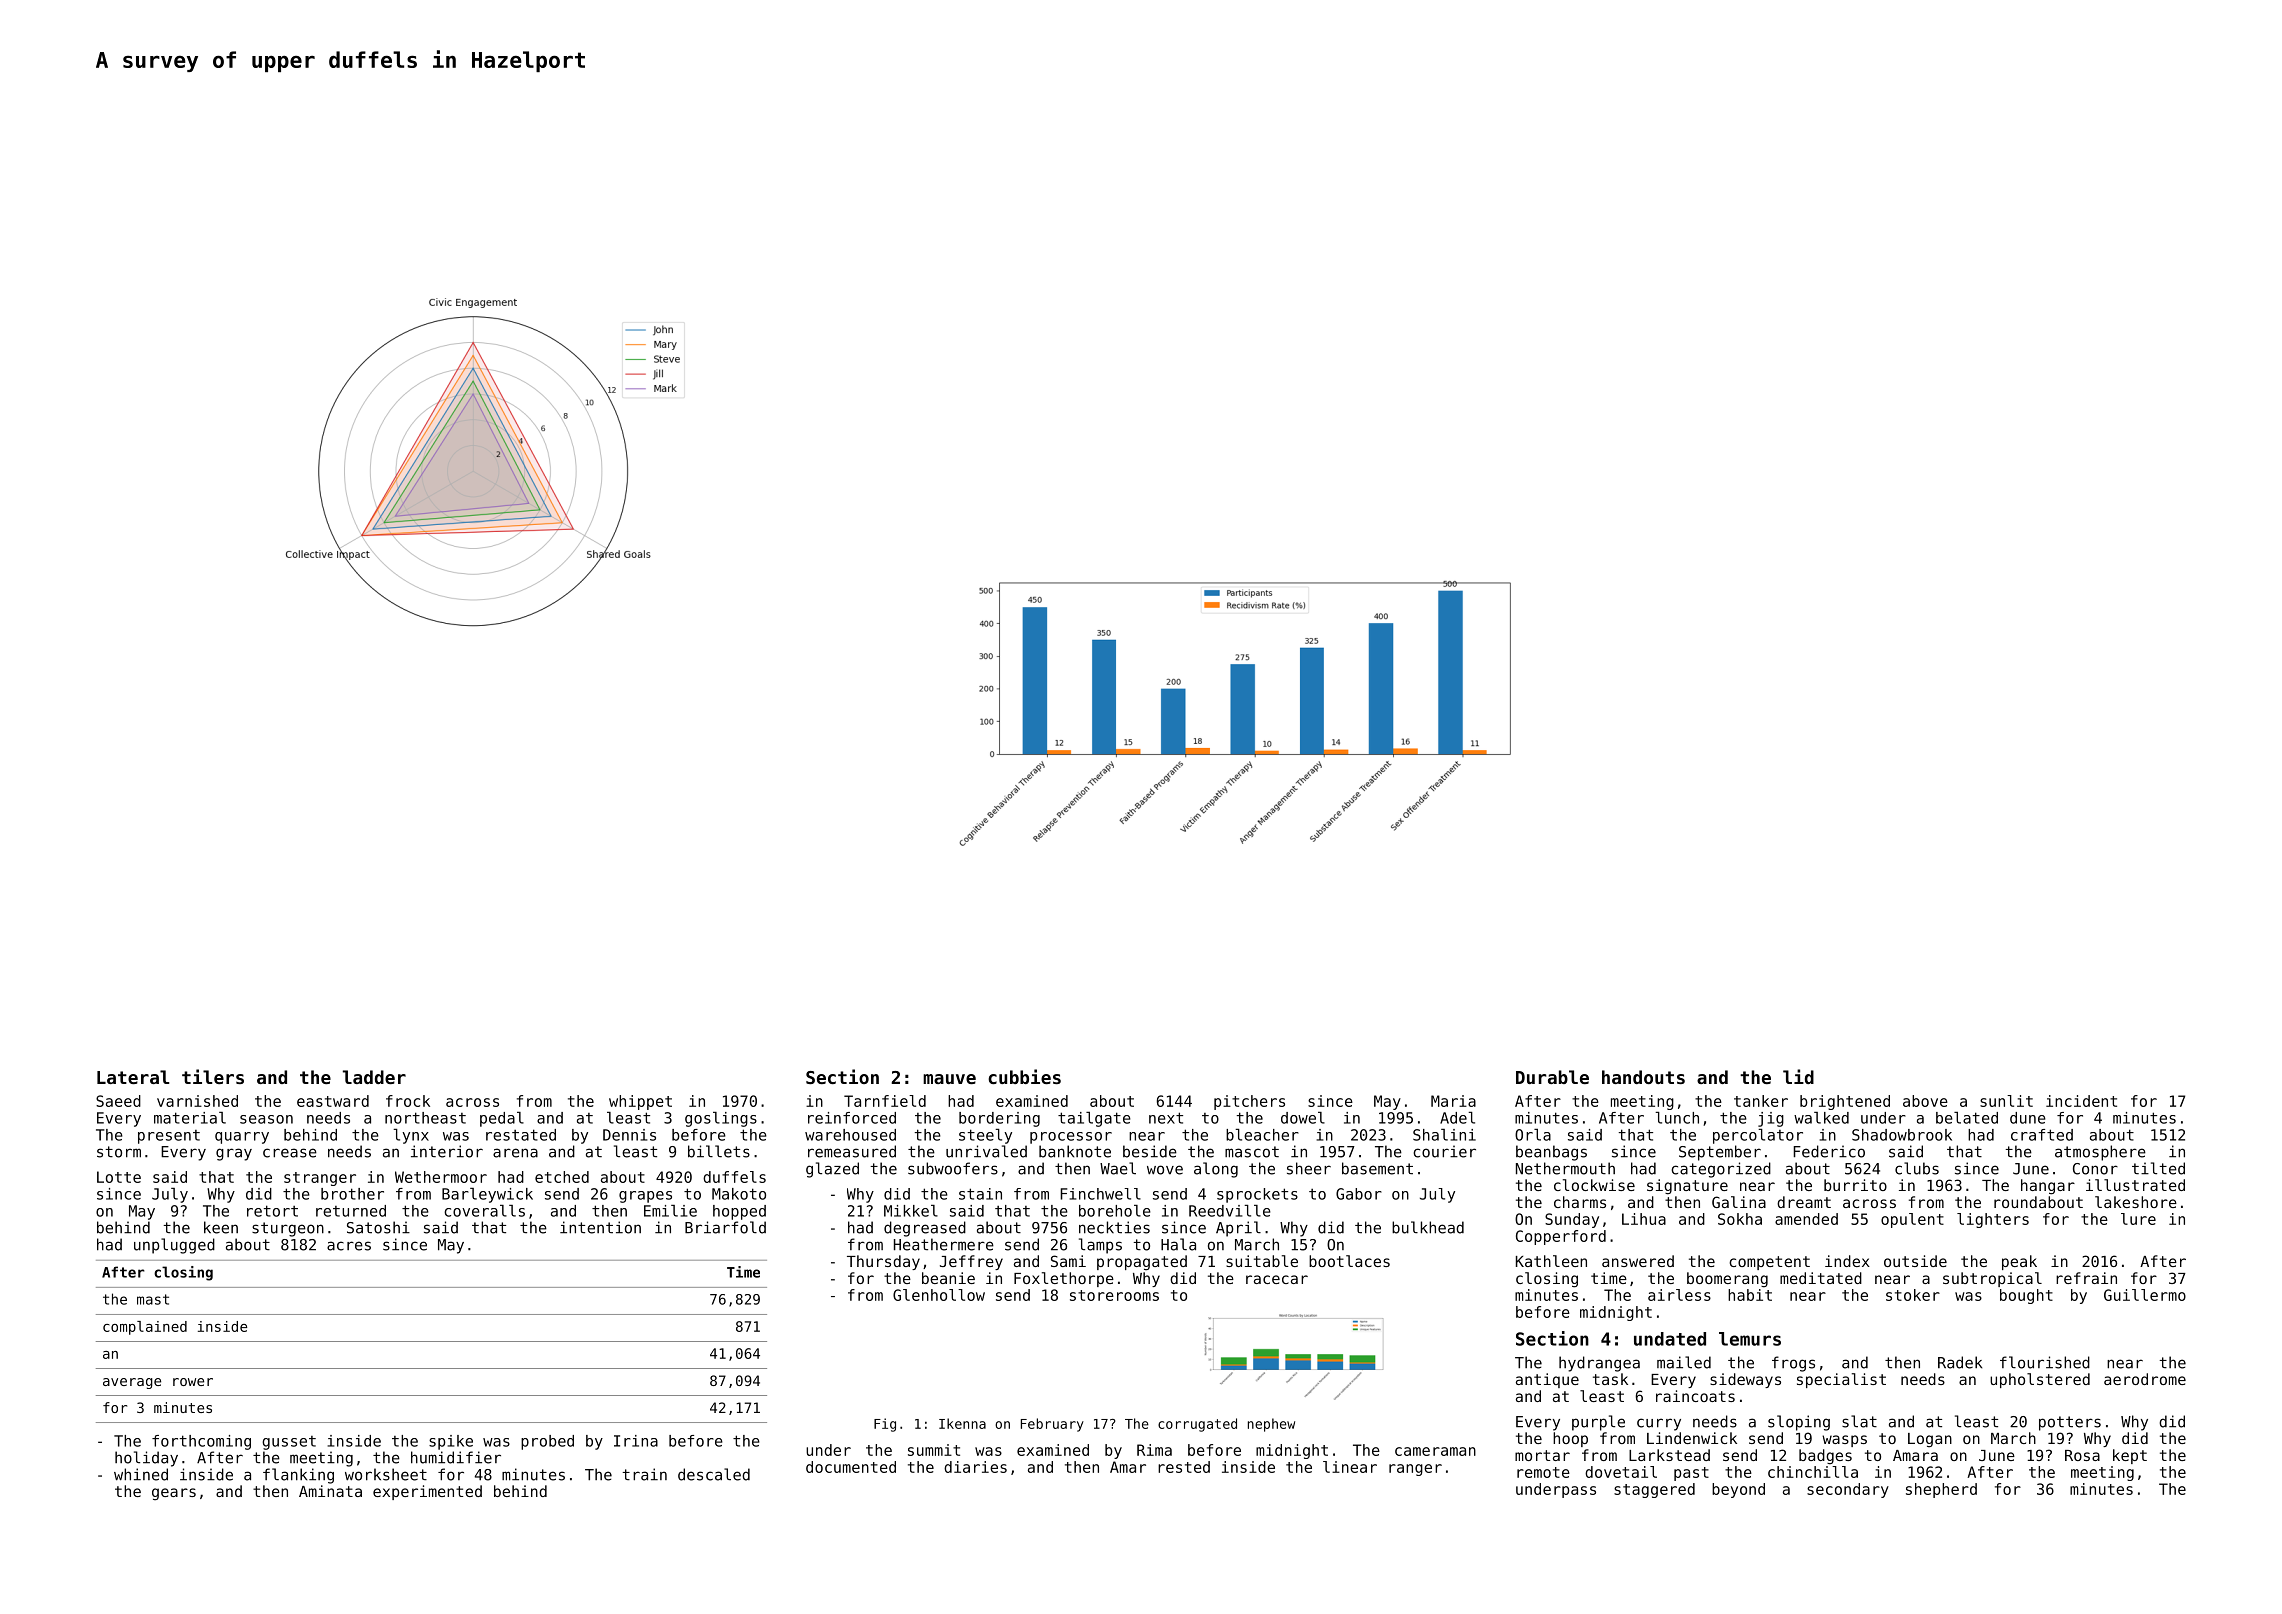 This screenshot has height=1614, width=2282. Describe the element at coordinates (153, 1299) in the screenshot. I see `mast` at that location.
